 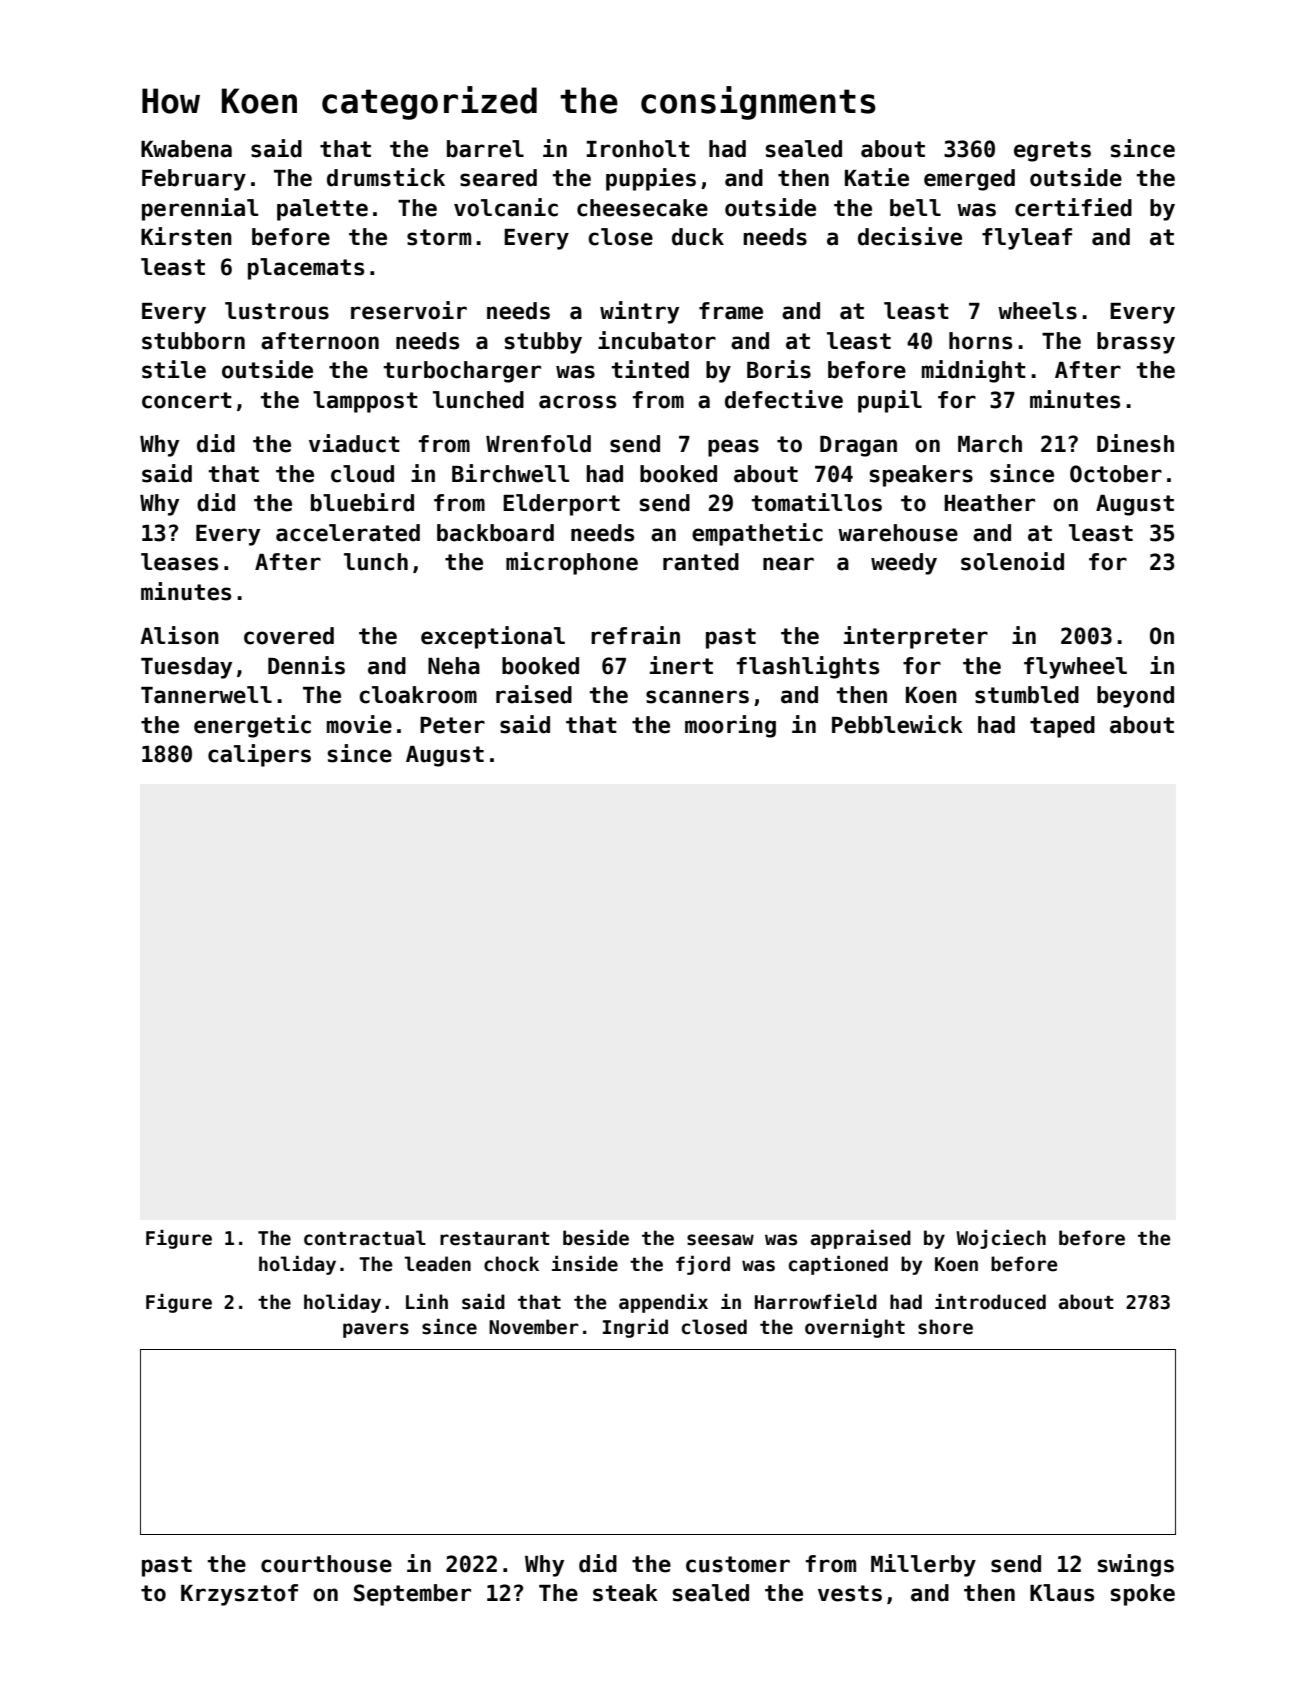 What do you see at coordinates (897, 724) in the screenshot?
I see `Pebblewick` at bounding box center [897, 724].
